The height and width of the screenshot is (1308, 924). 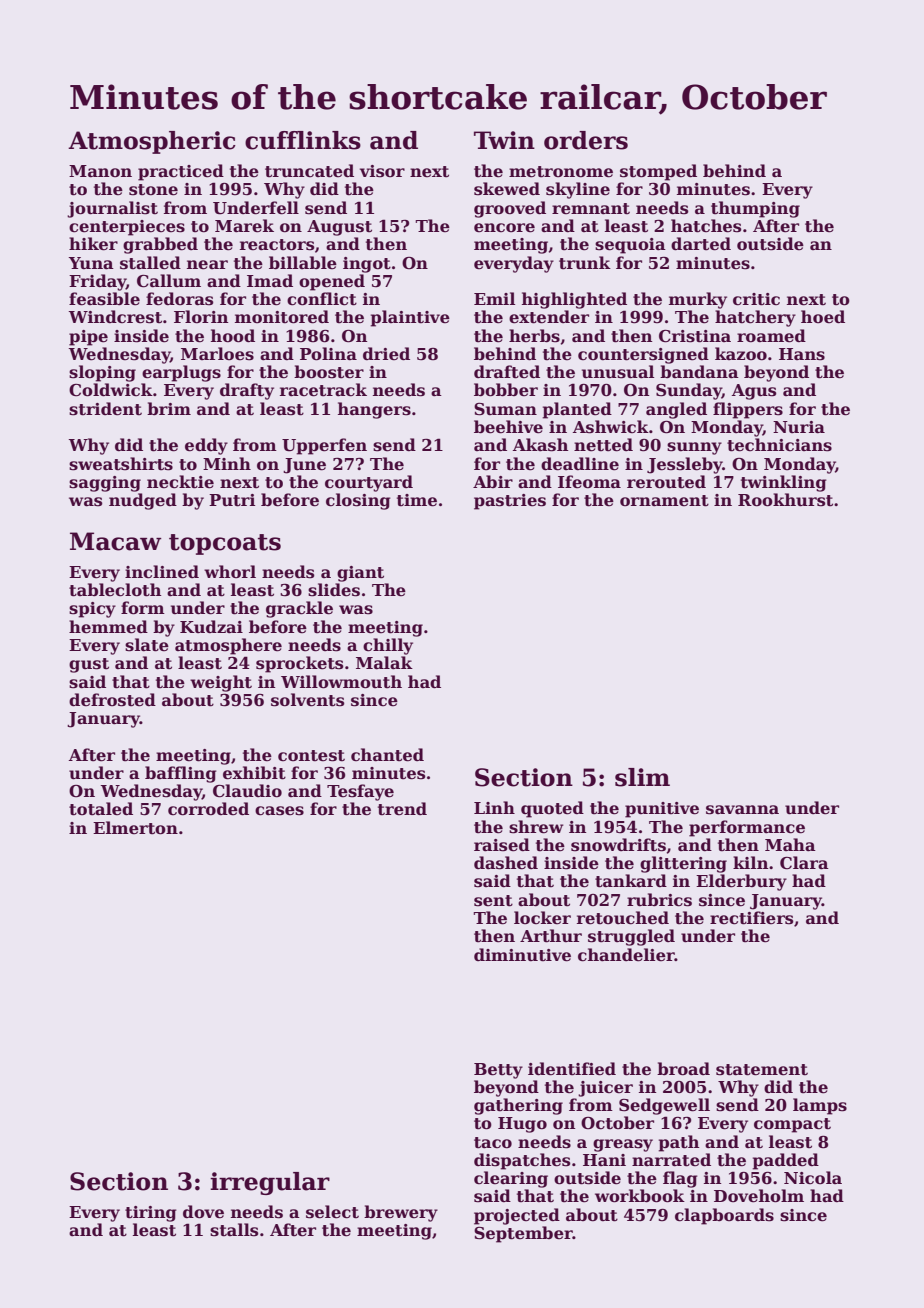 I want to click on skewed, so click(x=507, y=189).
